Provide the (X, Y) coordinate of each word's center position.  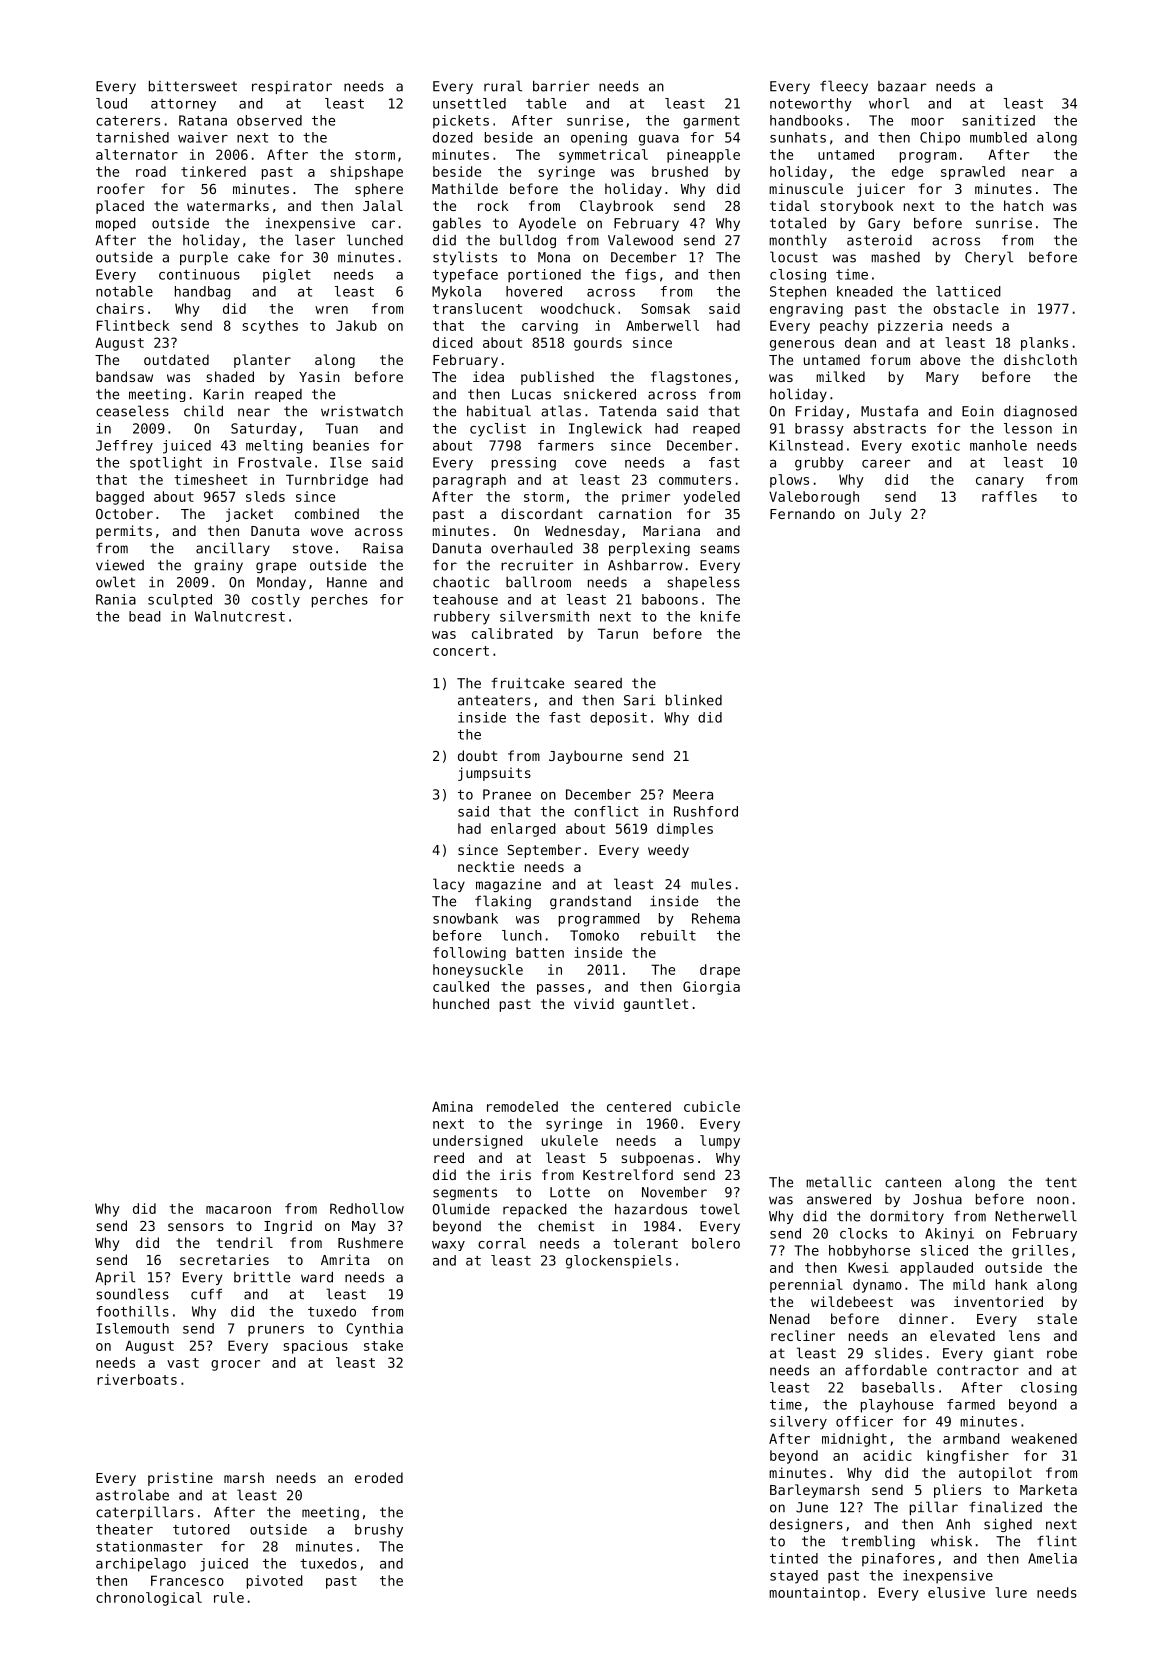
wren (331, 310)
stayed (794, 1577)
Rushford (706, 811)
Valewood (640, 240)
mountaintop (814, 1594)
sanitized (998, 120)
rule (229, 1597)
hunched (461, 1003)
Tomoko (594, 935)
